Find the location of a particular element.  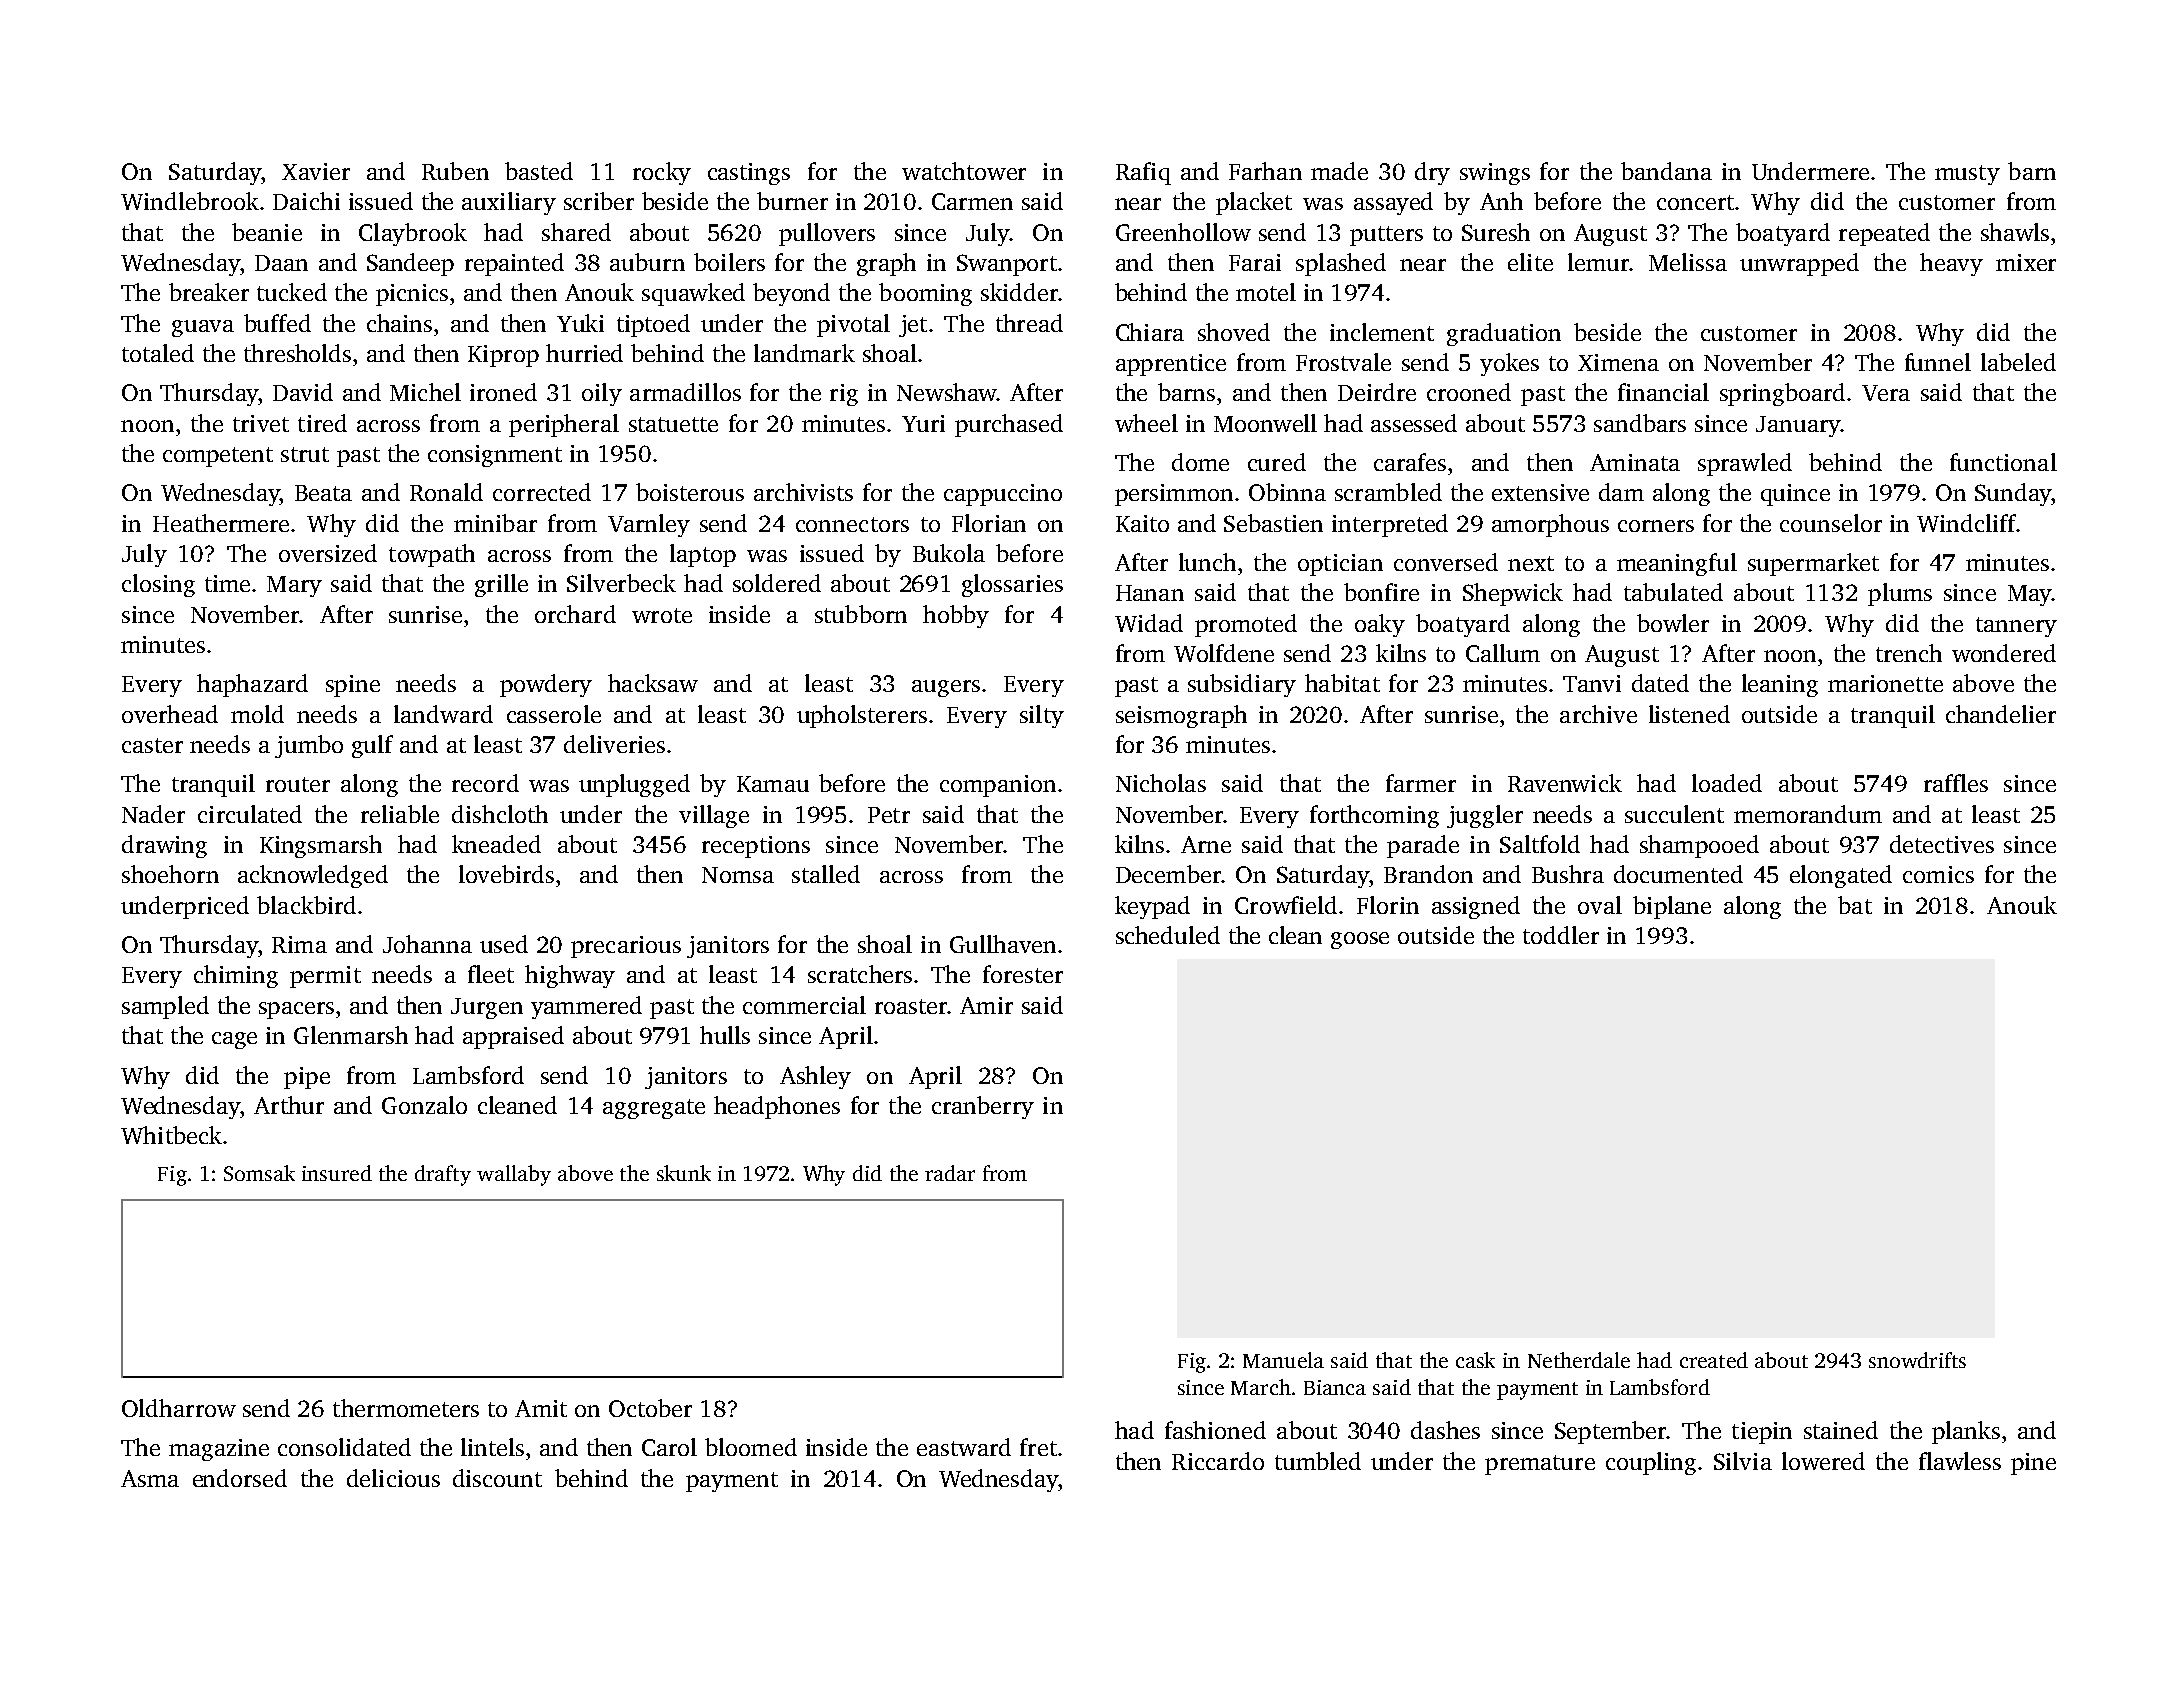

radar is located at coordinates (950, 1173).
